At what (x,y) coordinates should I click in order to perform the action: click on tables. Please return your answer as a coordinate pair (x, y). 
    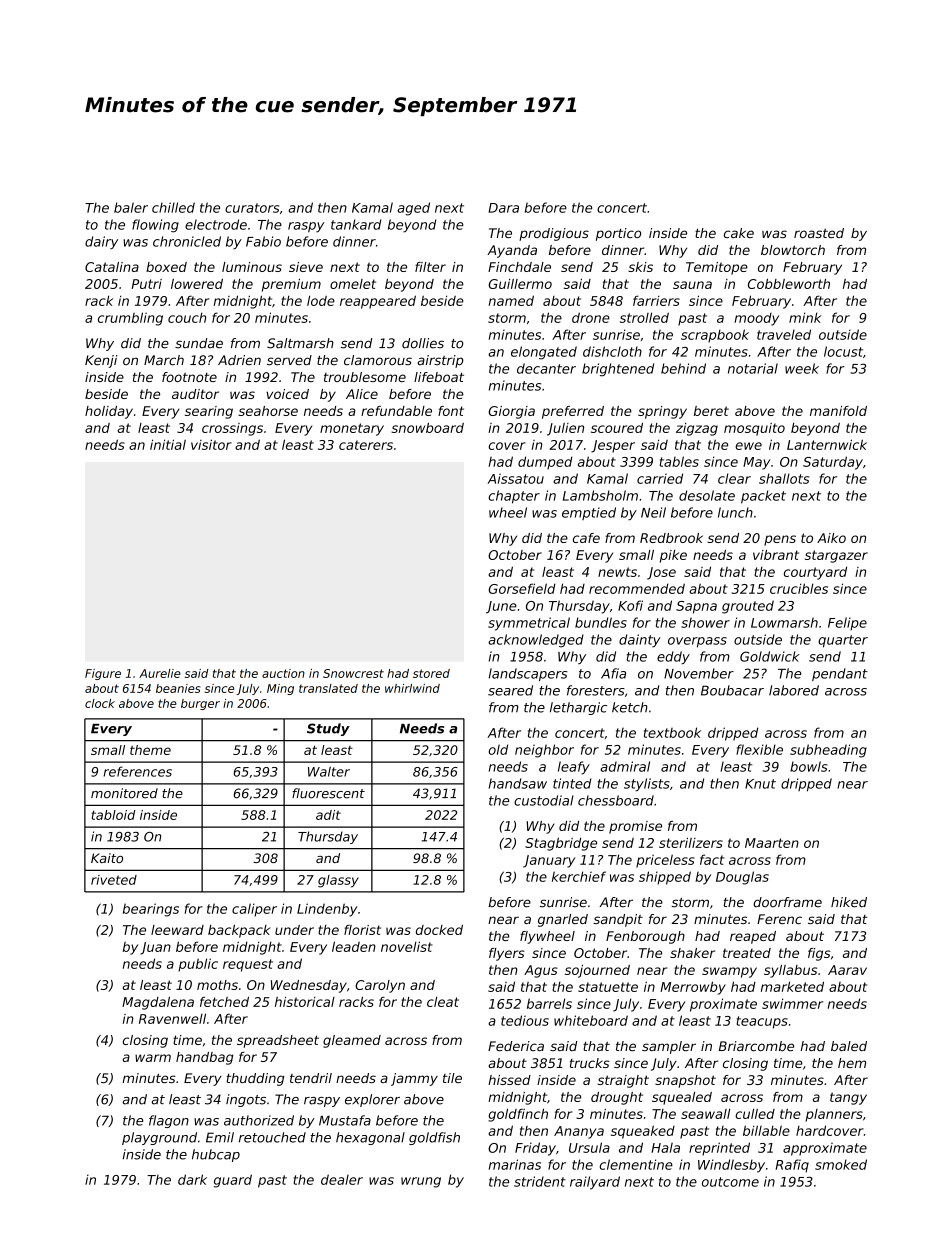
    Looking at the image, I should click on (679, 461).
